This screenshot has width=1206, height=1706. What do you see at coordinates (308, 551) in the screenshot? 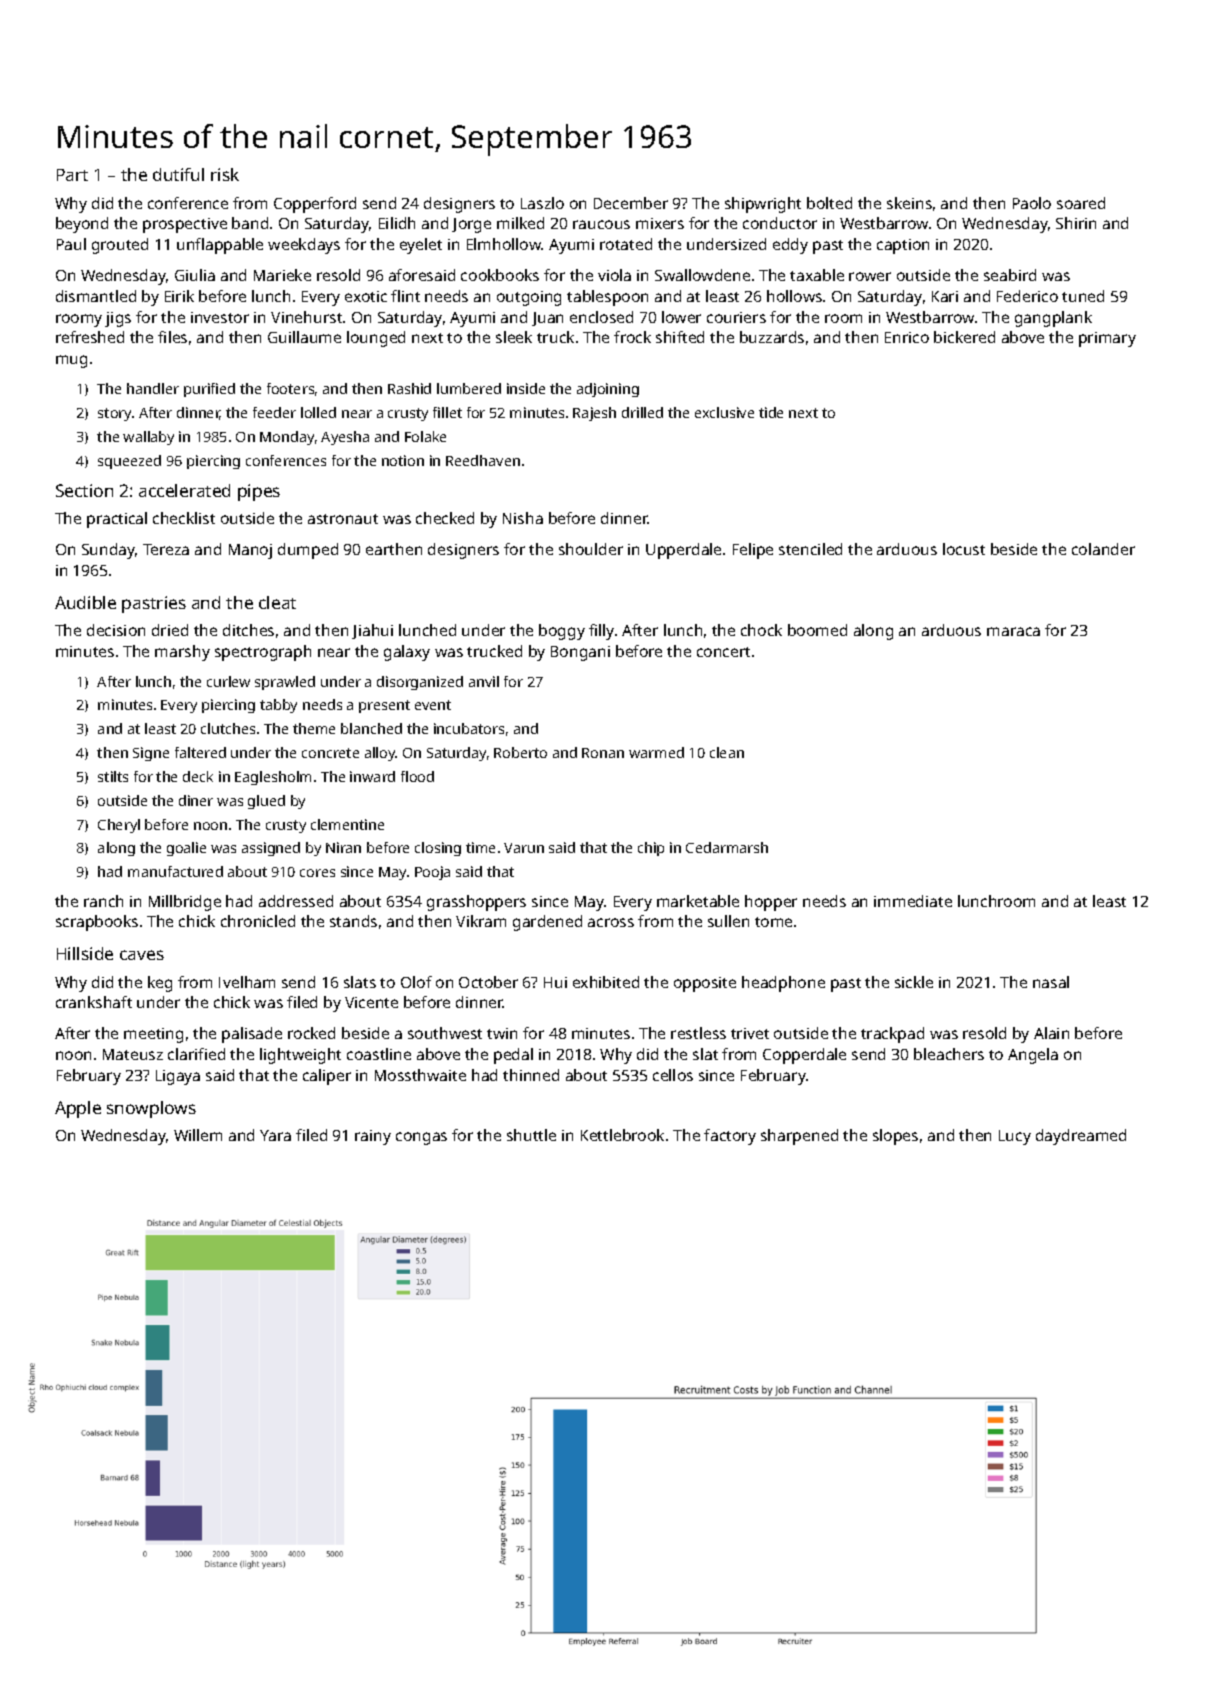
I see `dumped` at bounding box center [308, 551].
